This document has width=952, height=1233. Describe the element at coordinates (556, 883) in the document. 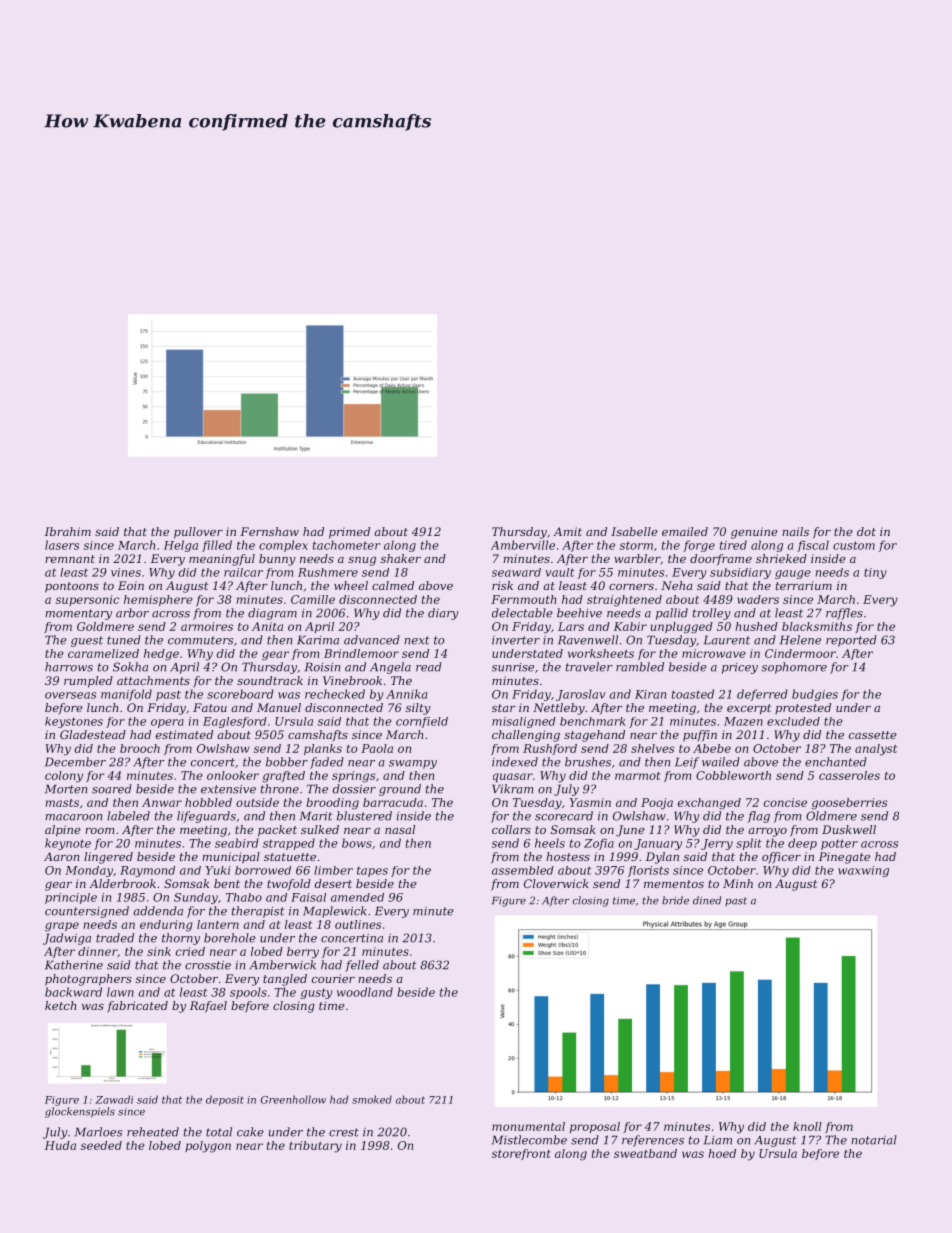

I see `Cloverwick` at that location.
